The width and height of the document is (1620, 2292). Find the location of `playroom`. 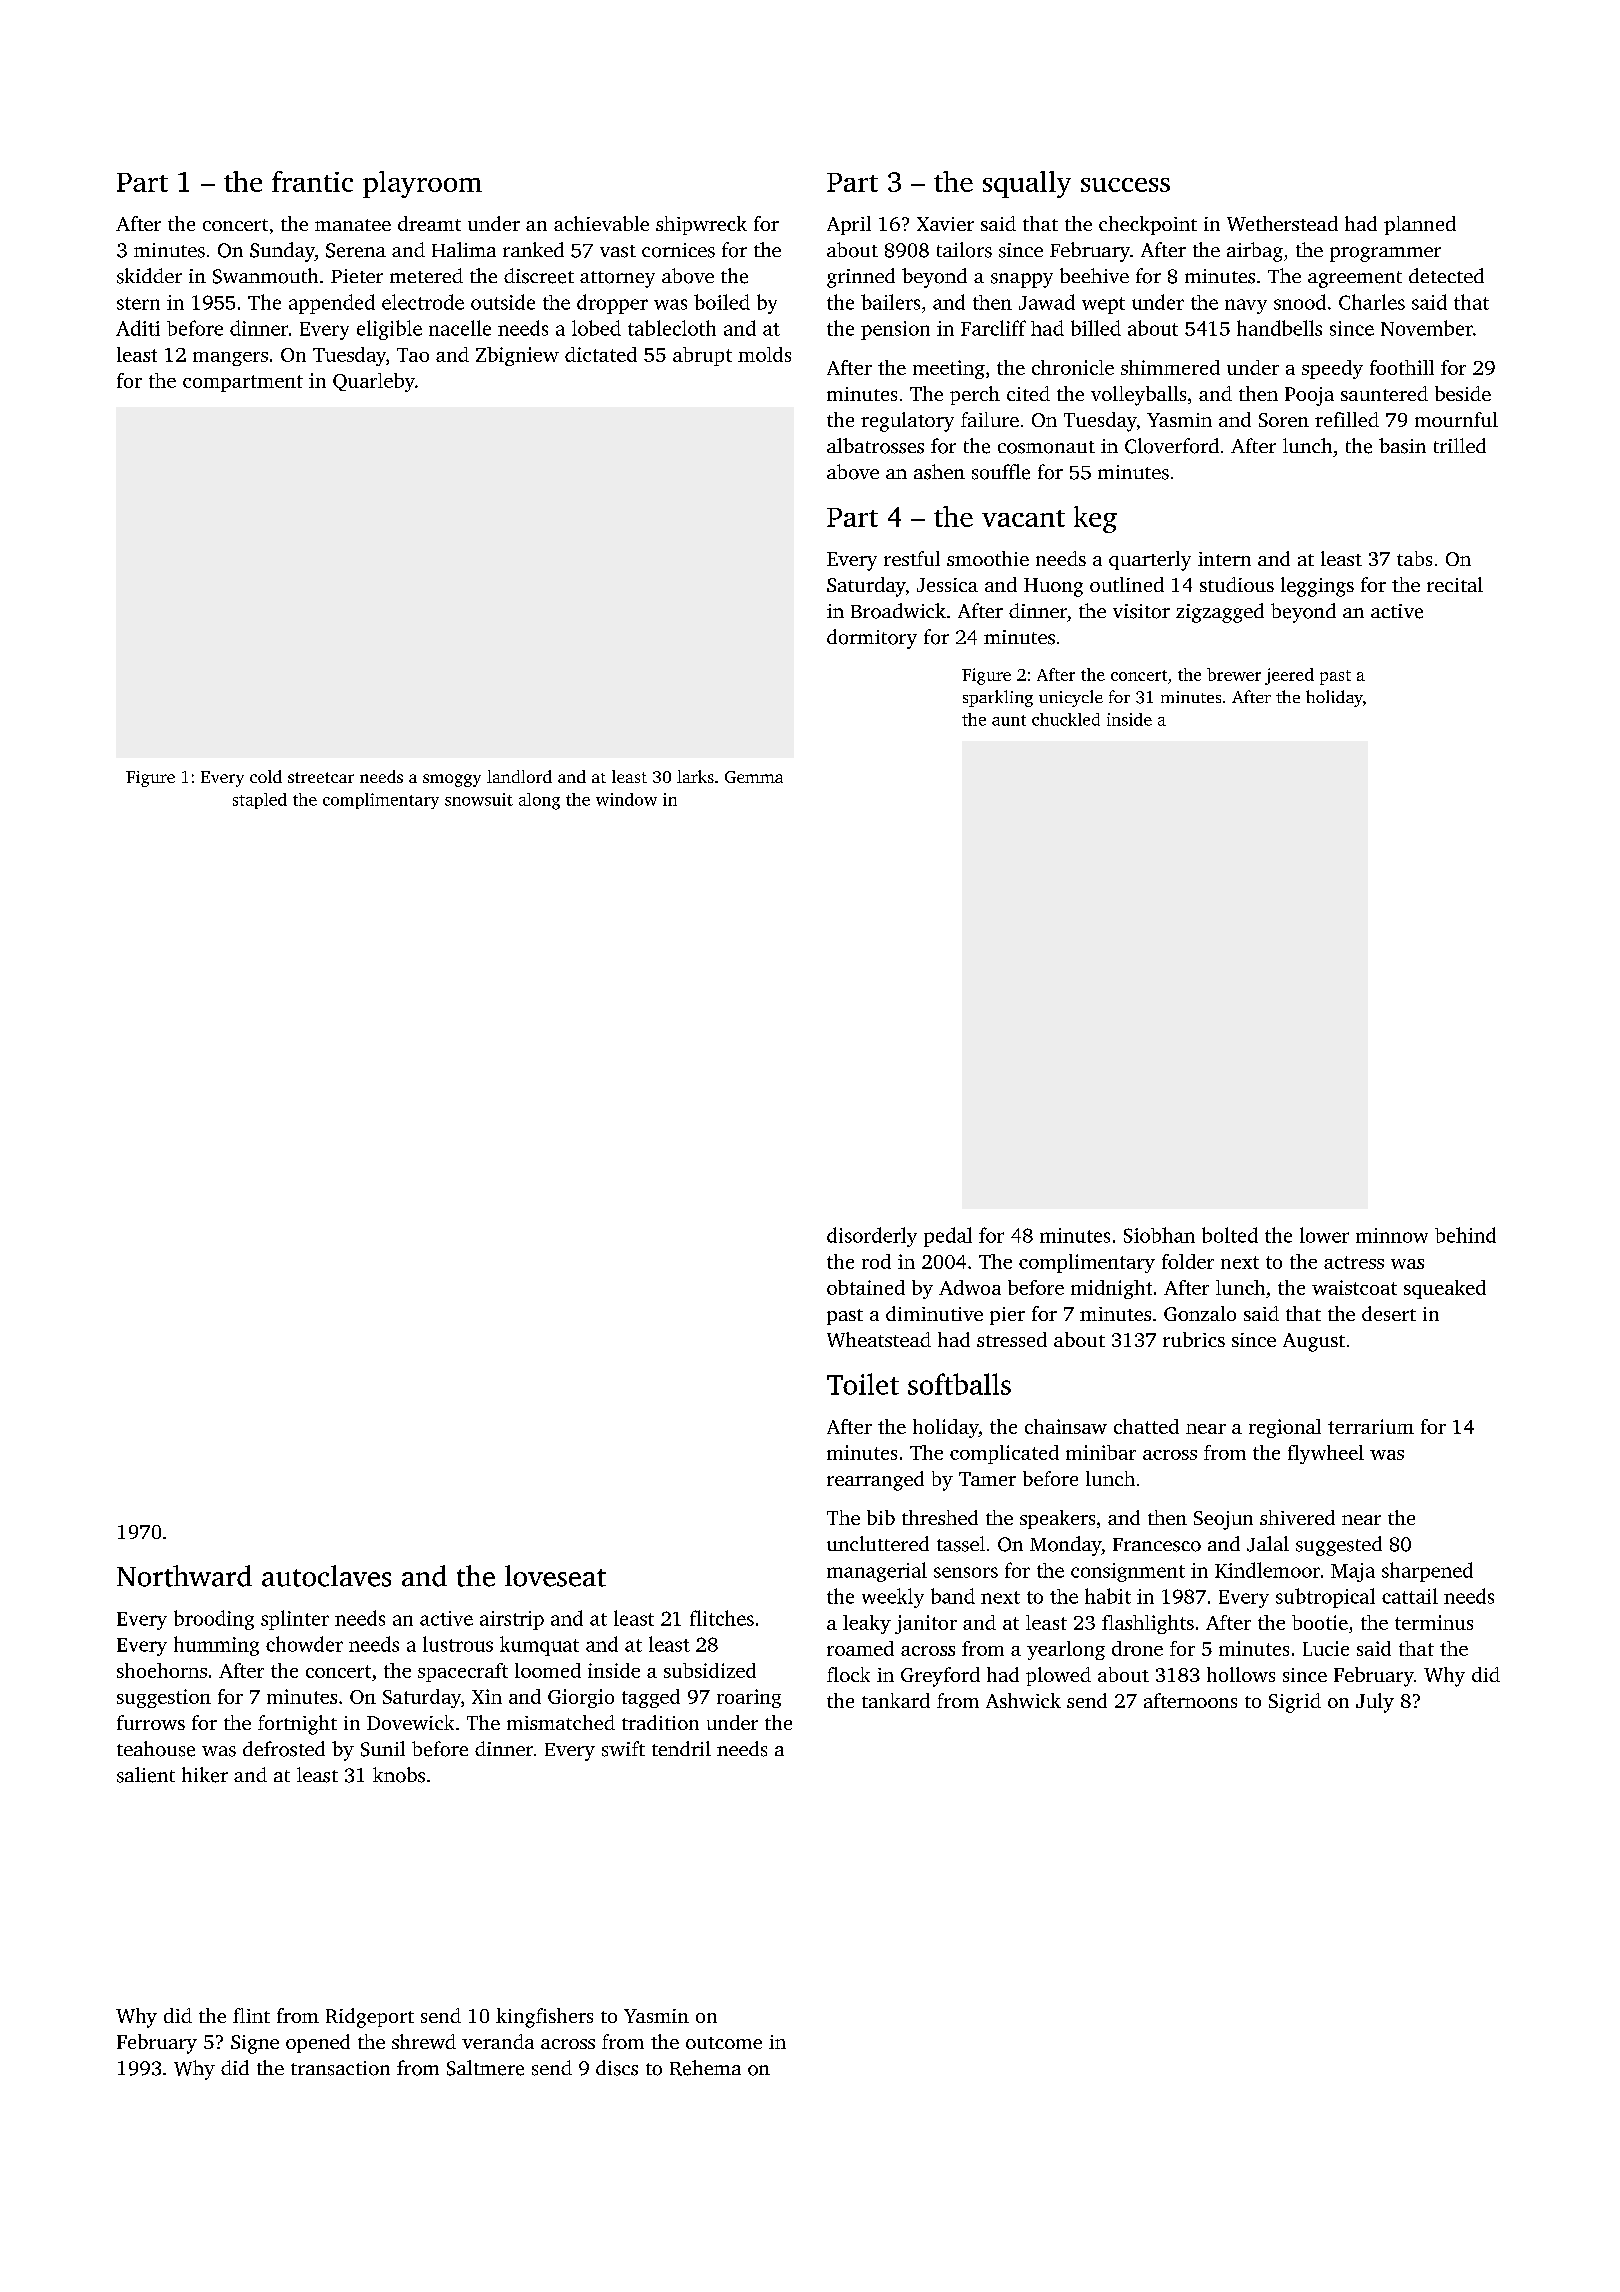

playroom is located at coordinates (422, 184).
